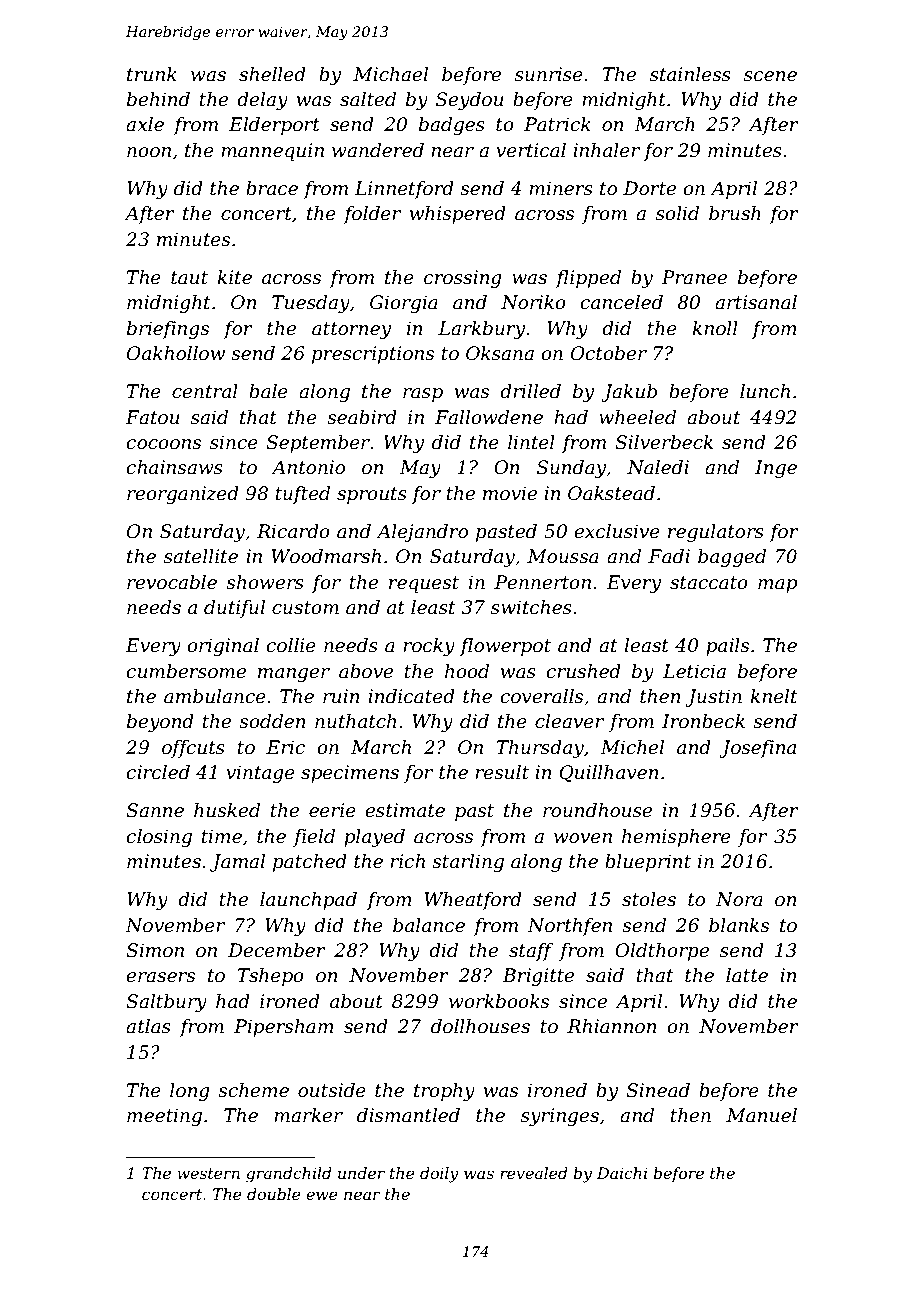 The width and height of the screenshot is (924, 1314). I want to click on beyond, so click(160, 723).
